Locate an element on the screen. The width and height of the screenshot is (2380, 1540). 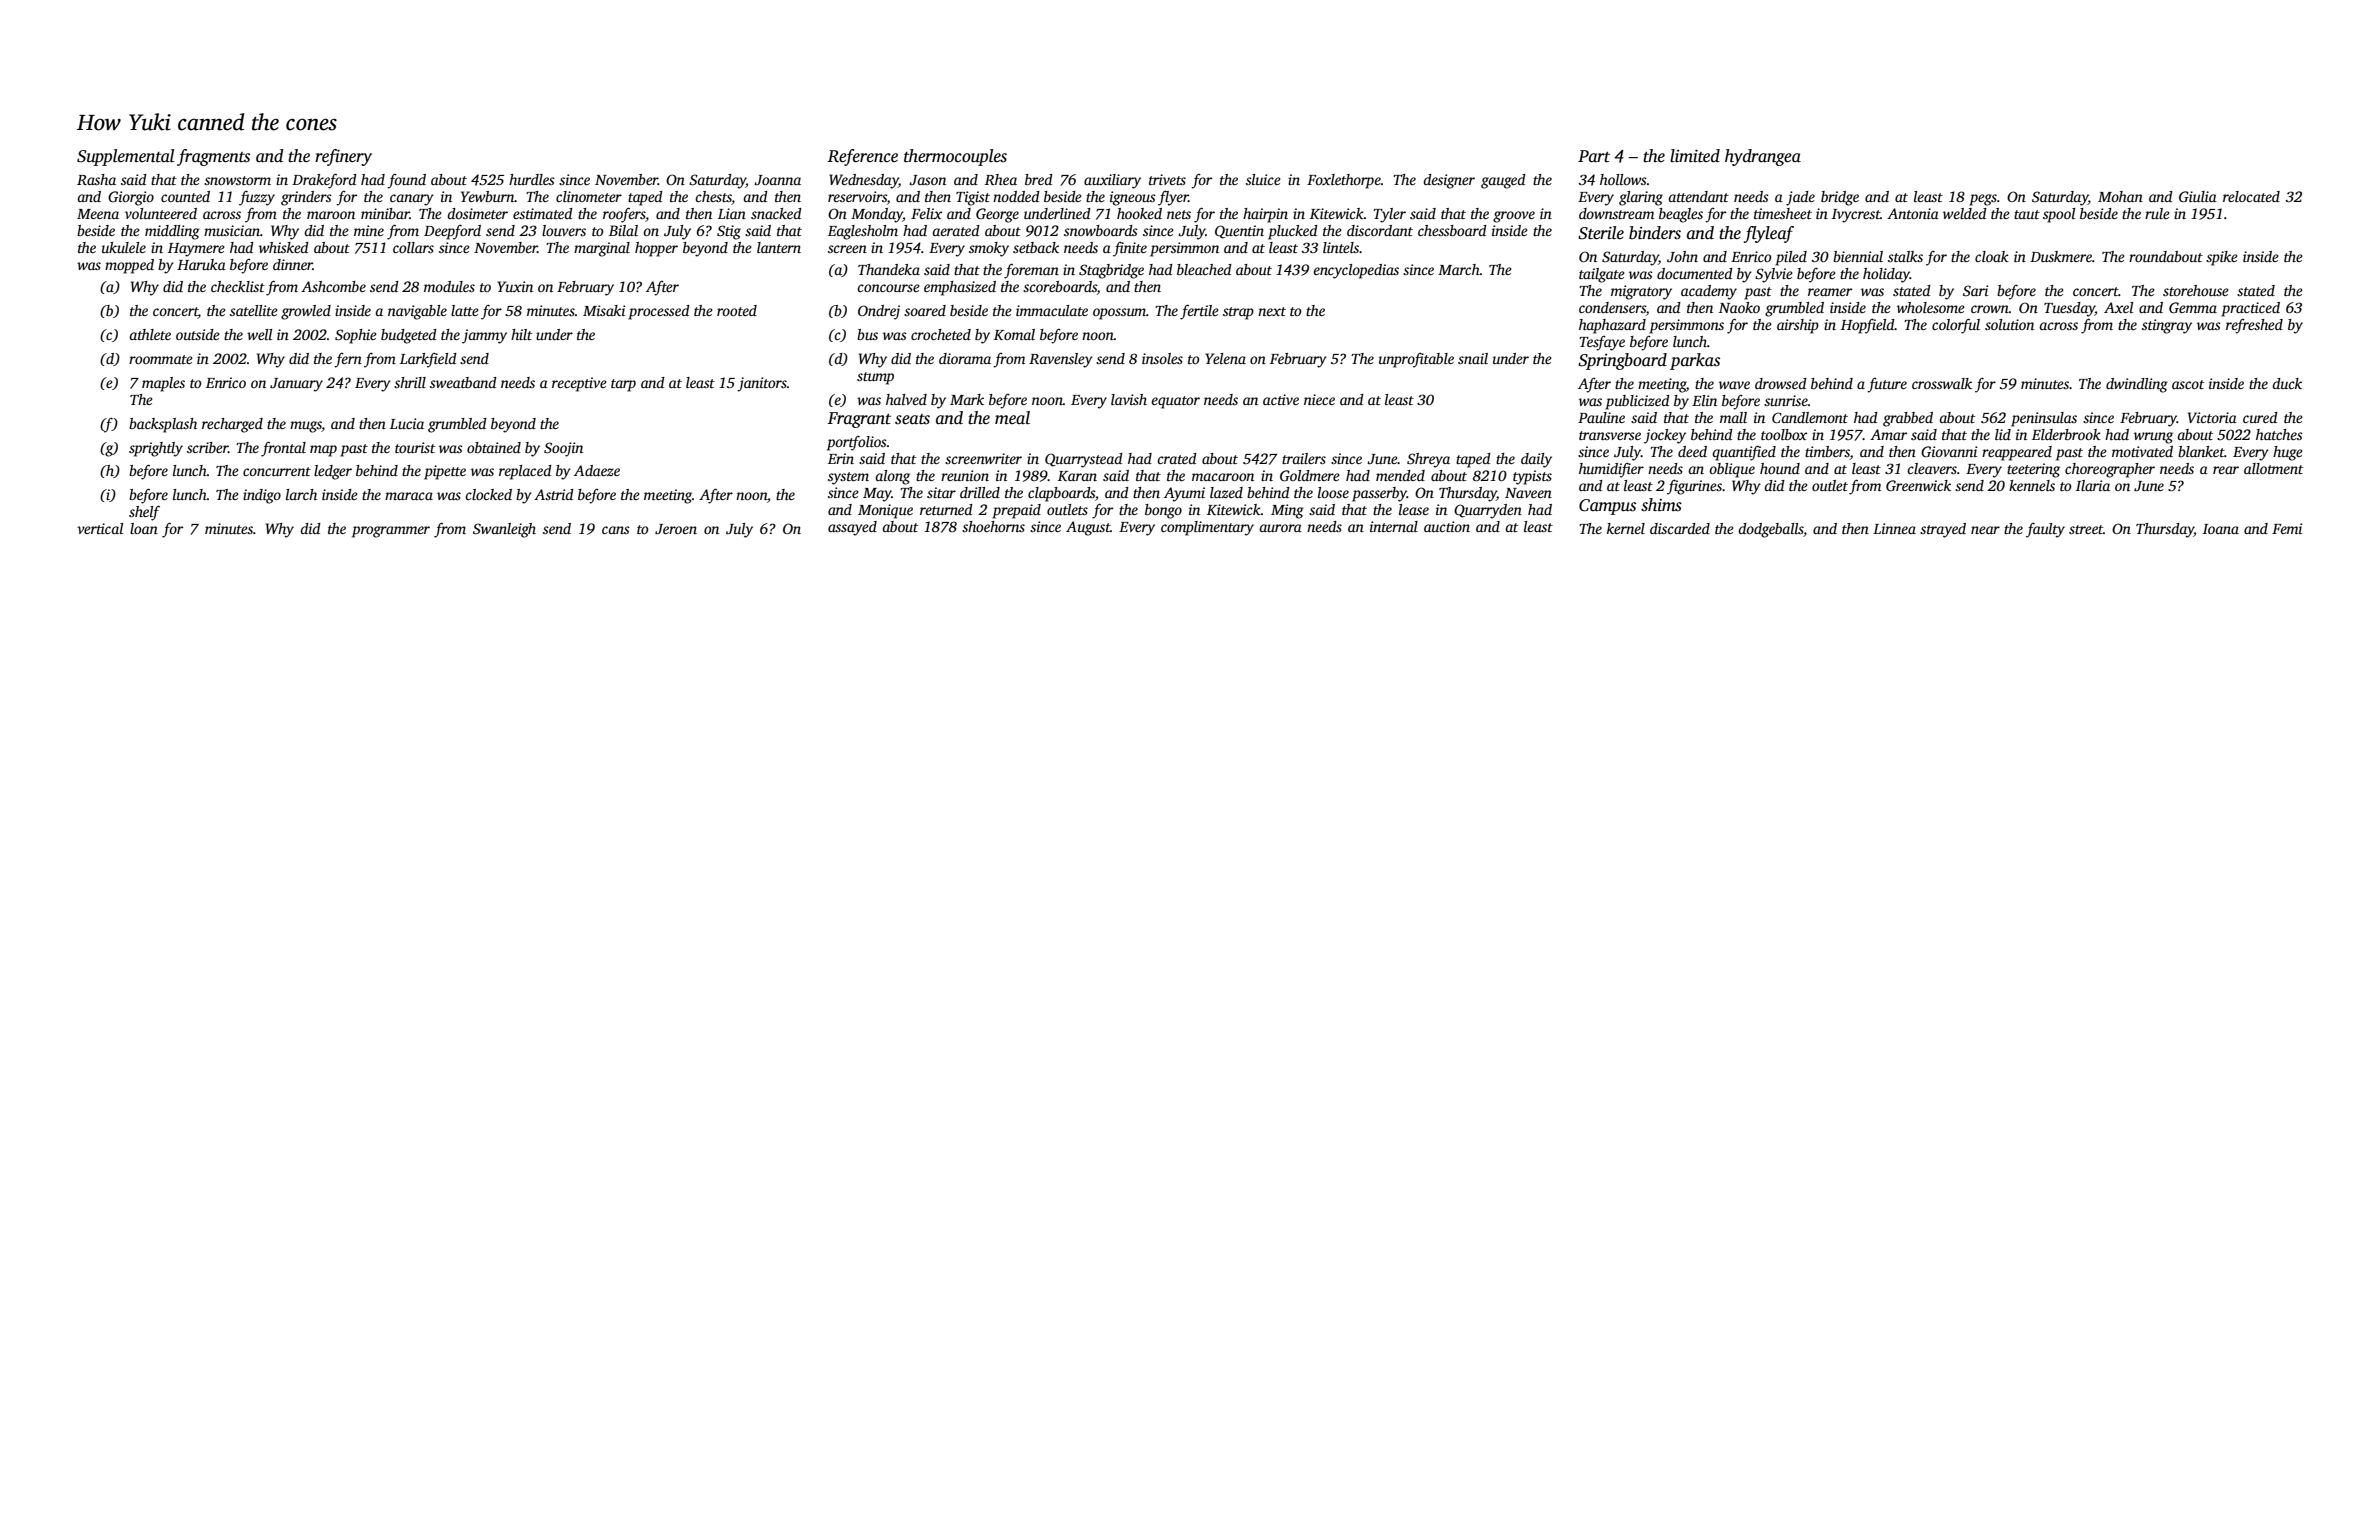
next is located at coordinates (1272, 311).
